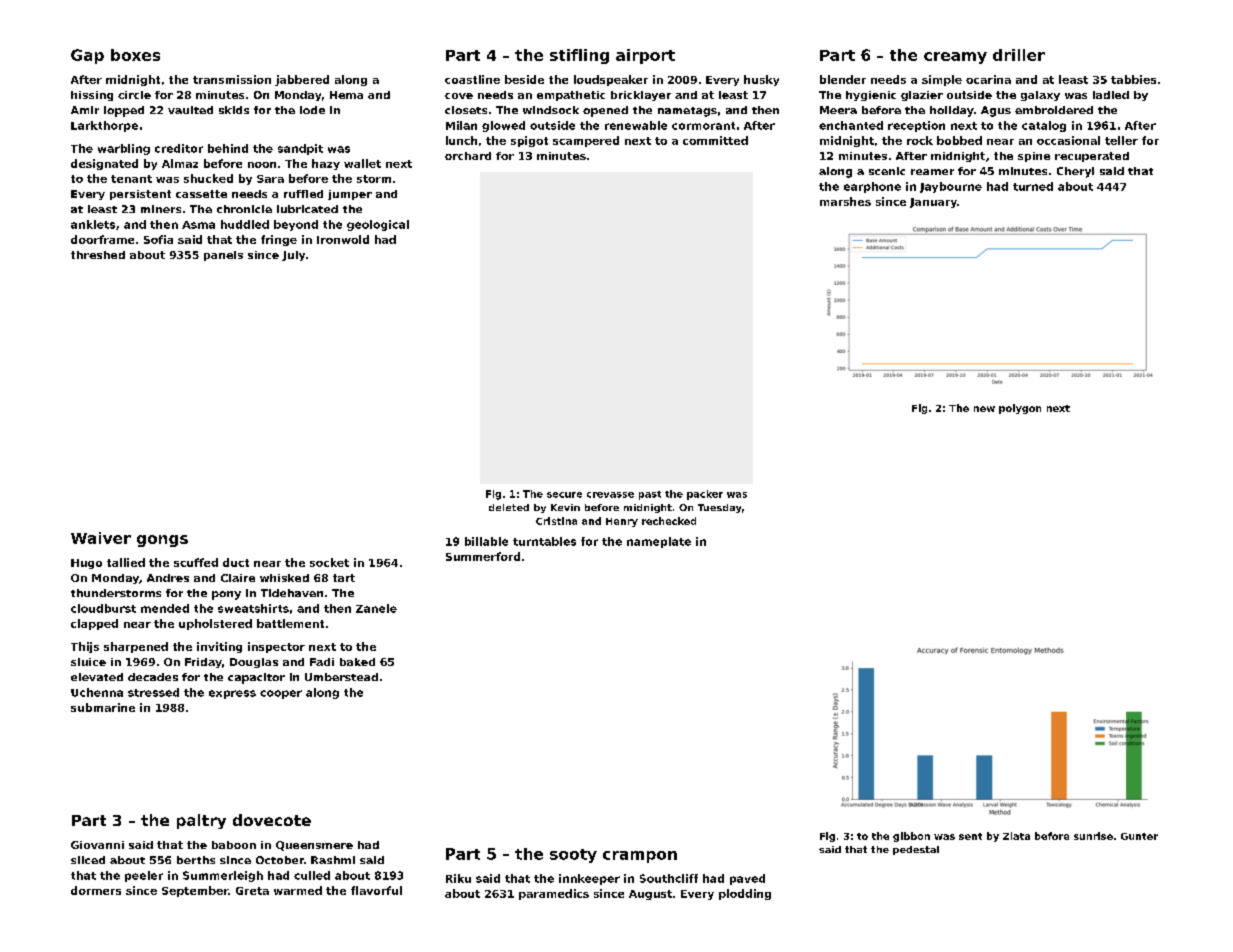  I want to click on threshed, so click(98, 255).
